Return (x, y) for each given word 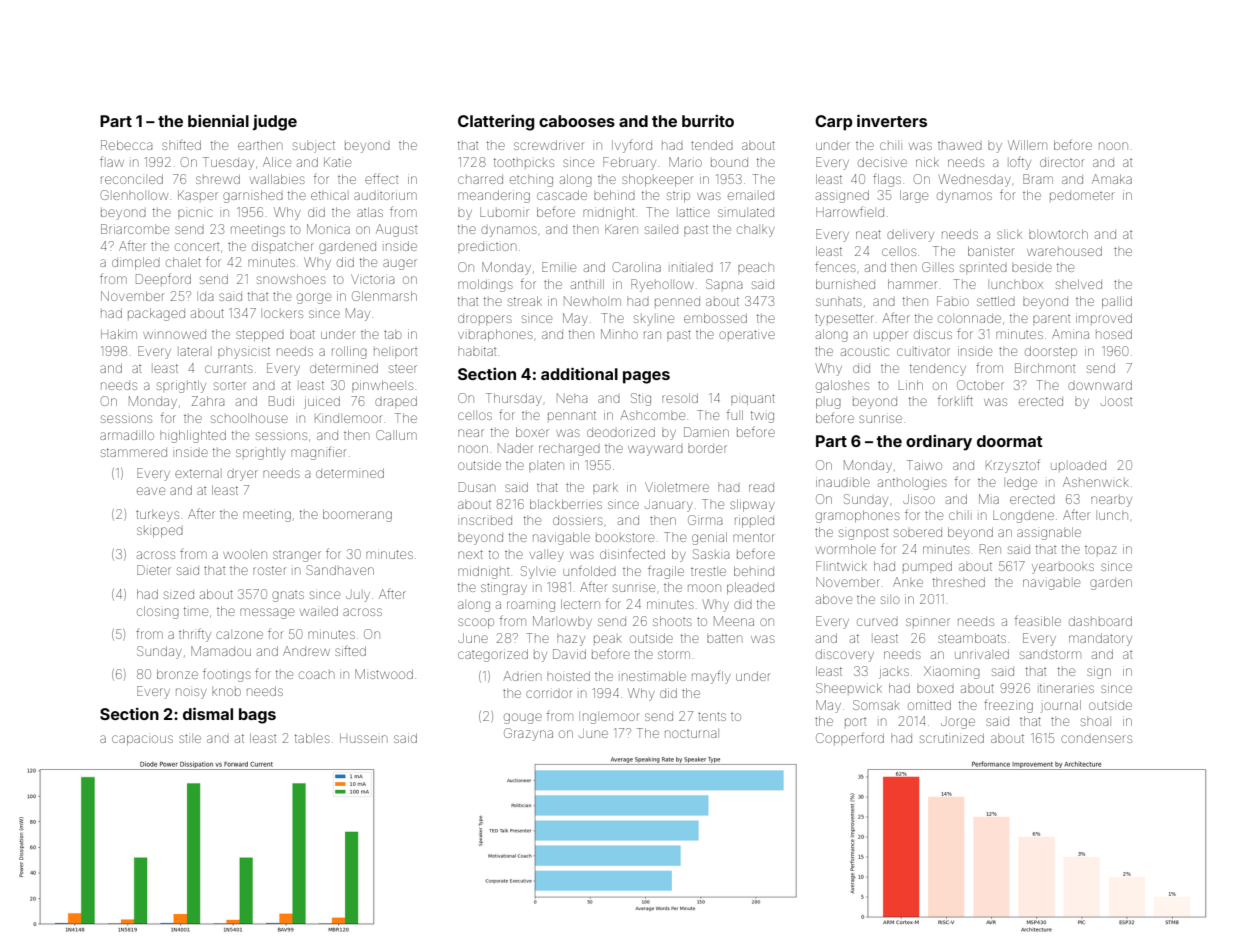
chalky (756, 231)
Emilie (559, 267)
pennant (572, 415)
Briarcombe (135, 229)
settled (996, 301)
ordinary (939, 443)
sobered (918, 533)
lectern (580, 604)
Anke (908, 582)
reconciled (132, 179)
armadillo (127, 435)
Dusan (477, 487)
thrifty (195, 635)
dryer (242, 475)
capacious (142, 740)
